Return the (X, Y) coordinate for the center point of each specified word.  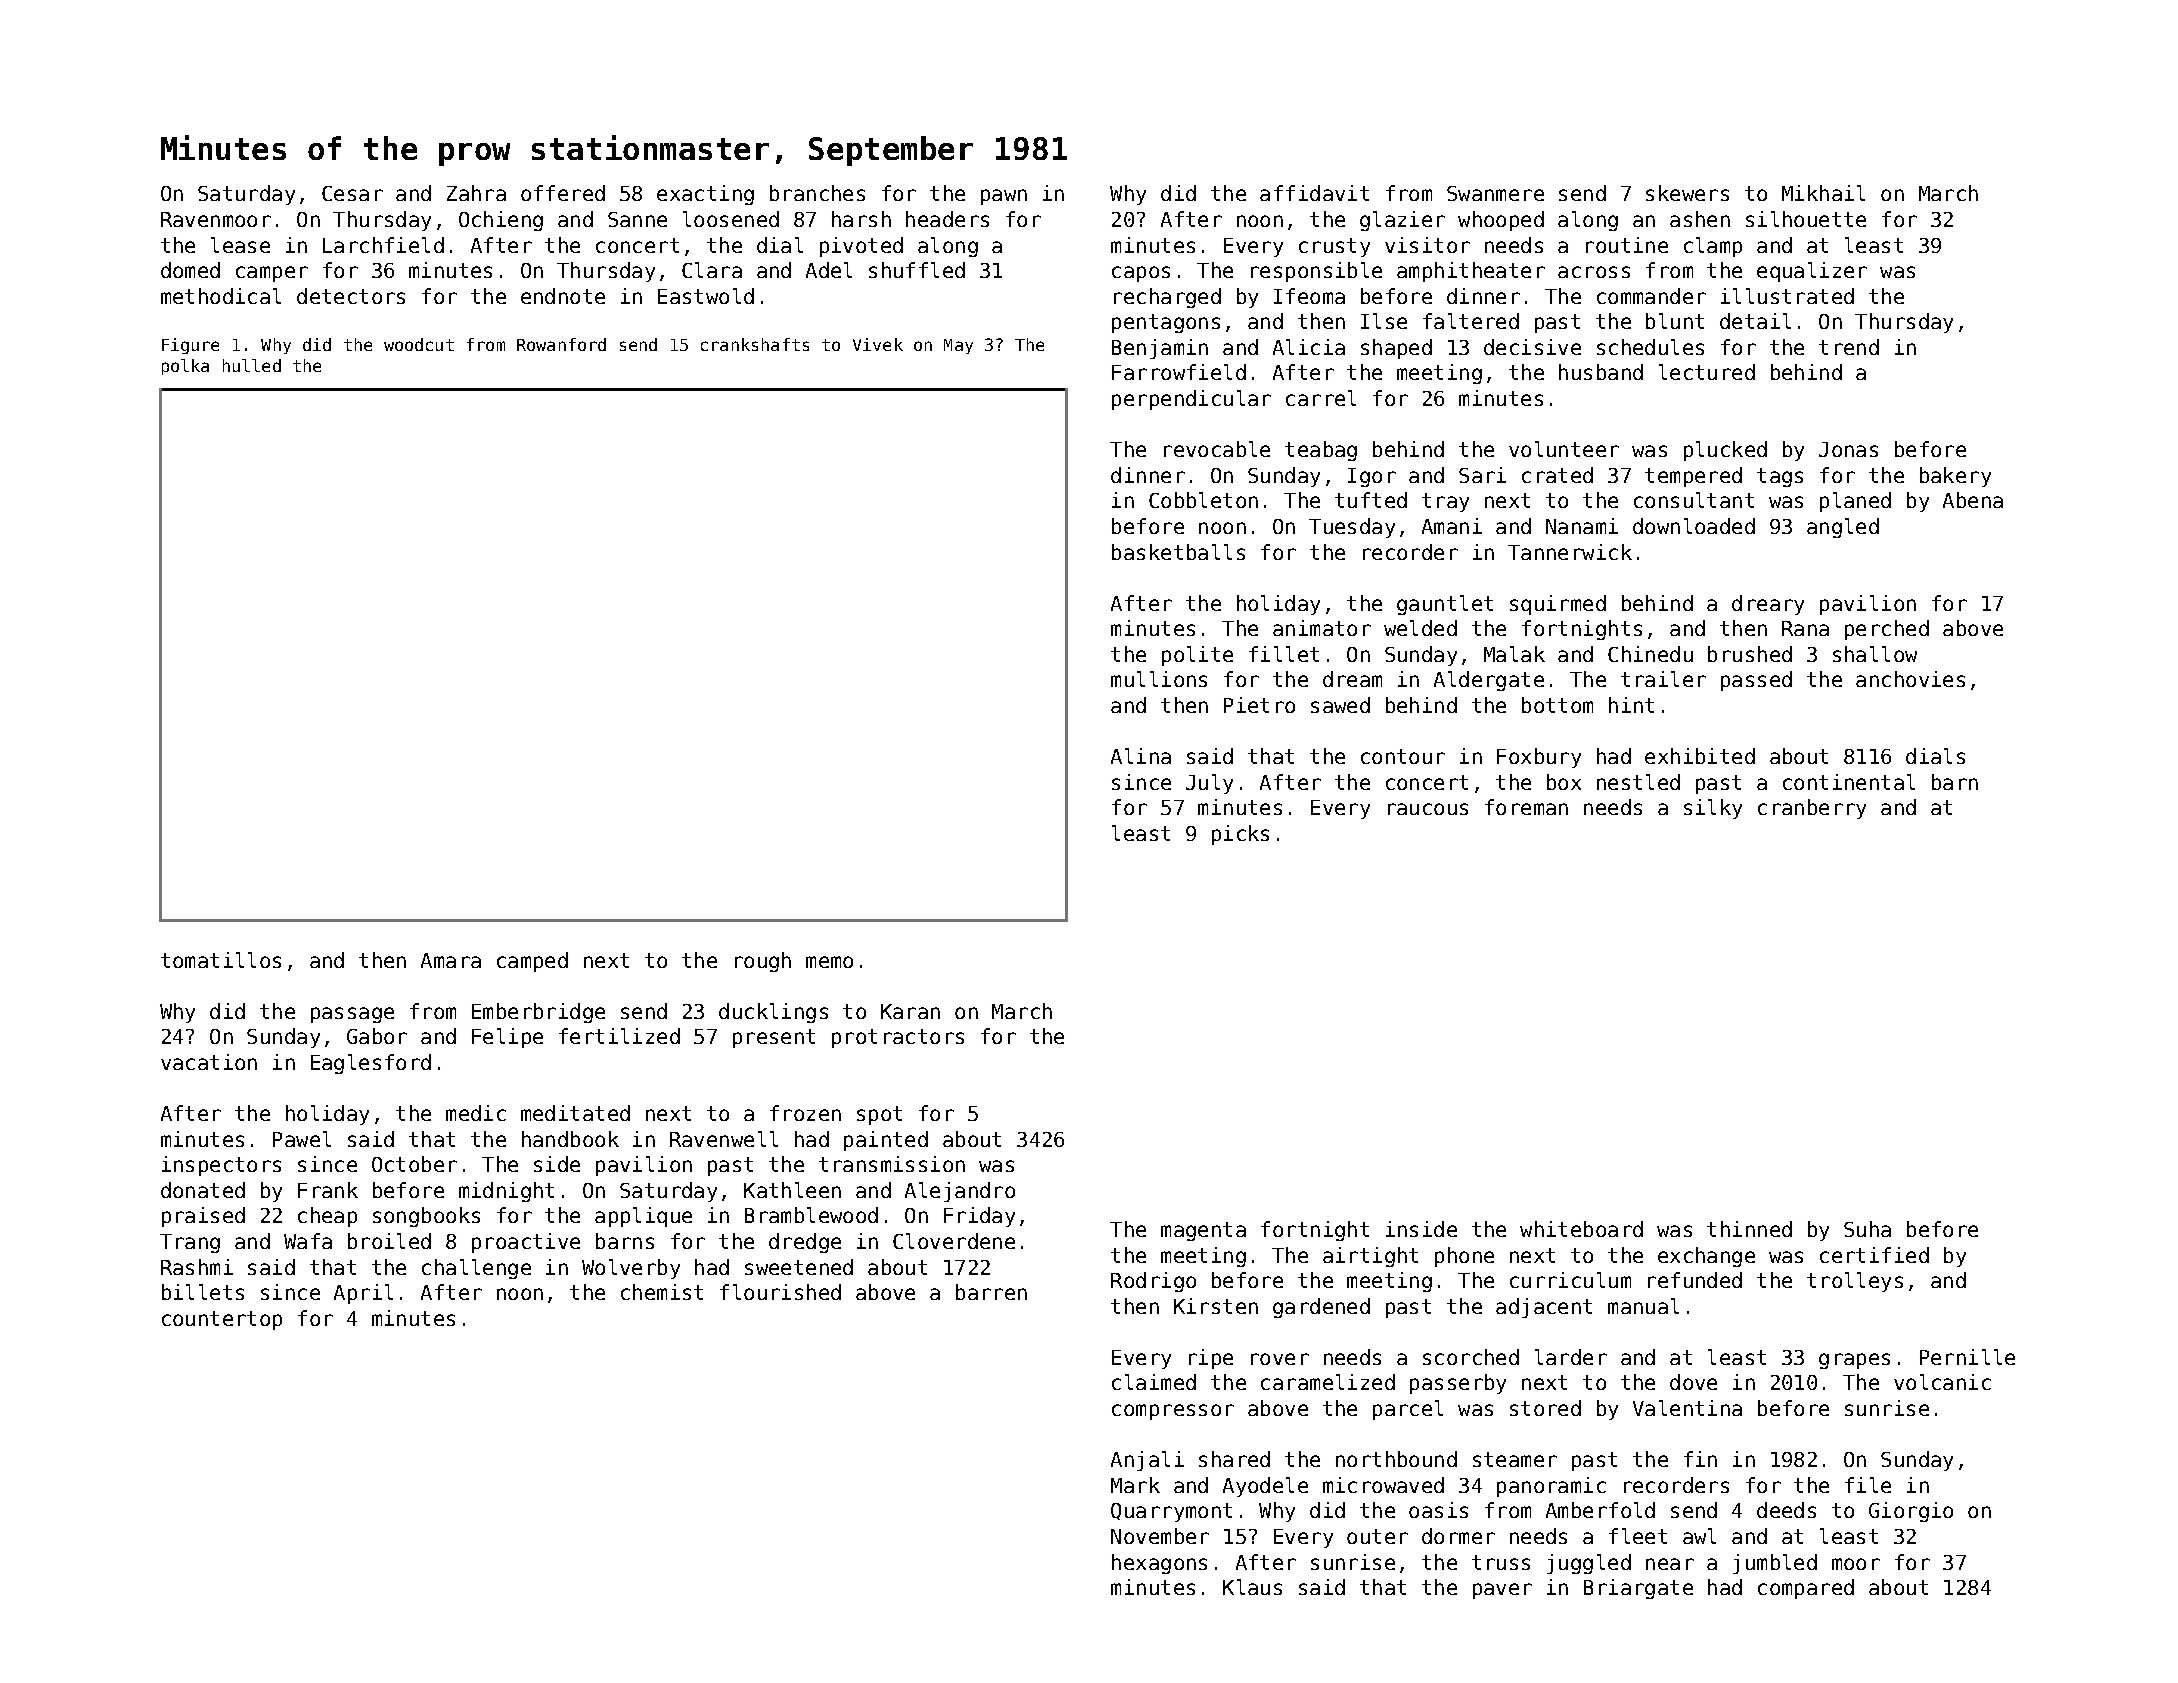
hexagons (1159, 1564)
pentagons (1166, 323)
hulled (252, 365)
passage (352, 1015)
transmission (892, 1164)
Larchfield (383, 245)
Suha (1867, 1229)
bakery (1955, 477)
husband (1601, 372)
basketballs (1178, 552)
